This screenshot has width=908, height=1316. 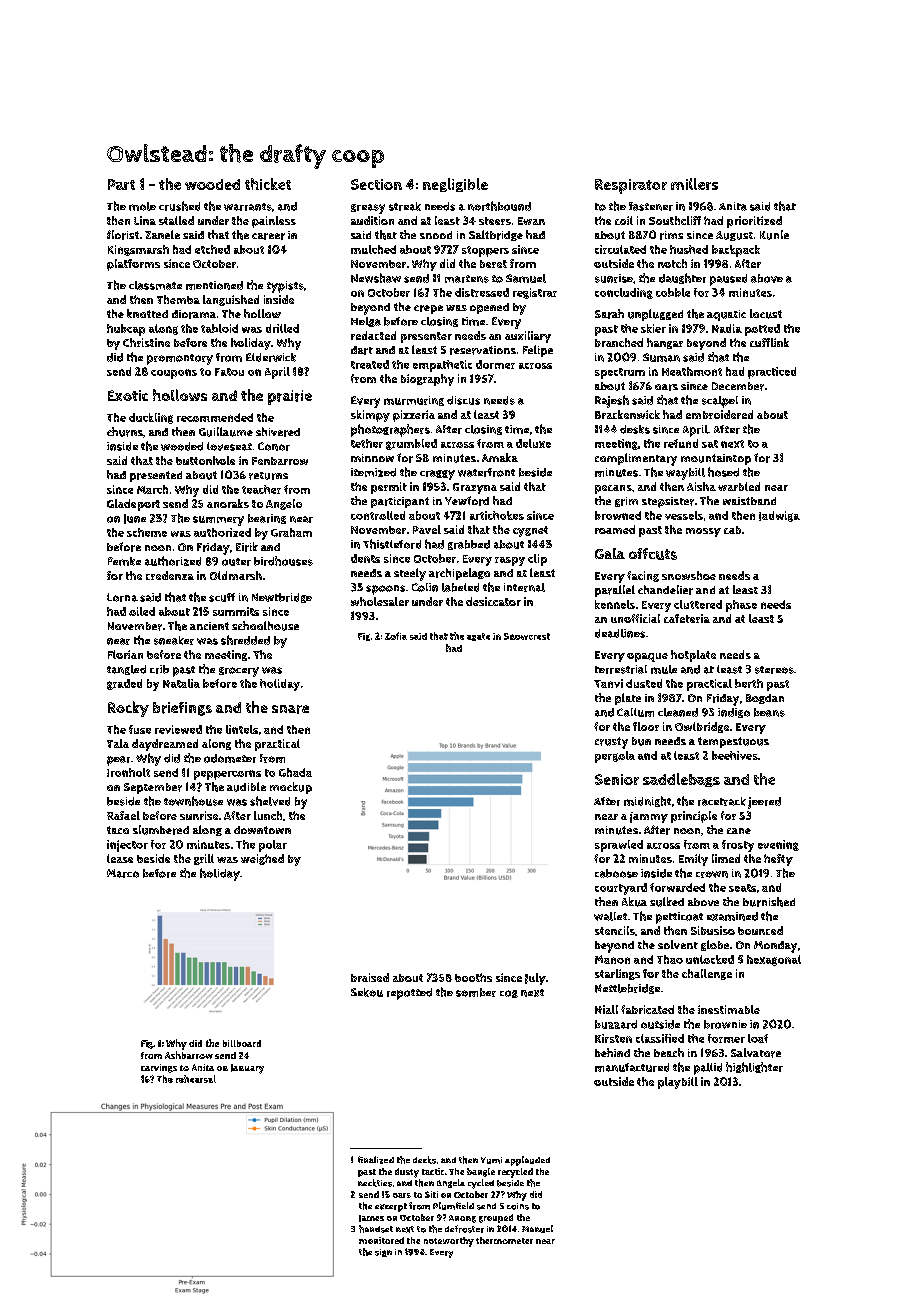 I want to click on burnished, so click(x=769, y=902).
